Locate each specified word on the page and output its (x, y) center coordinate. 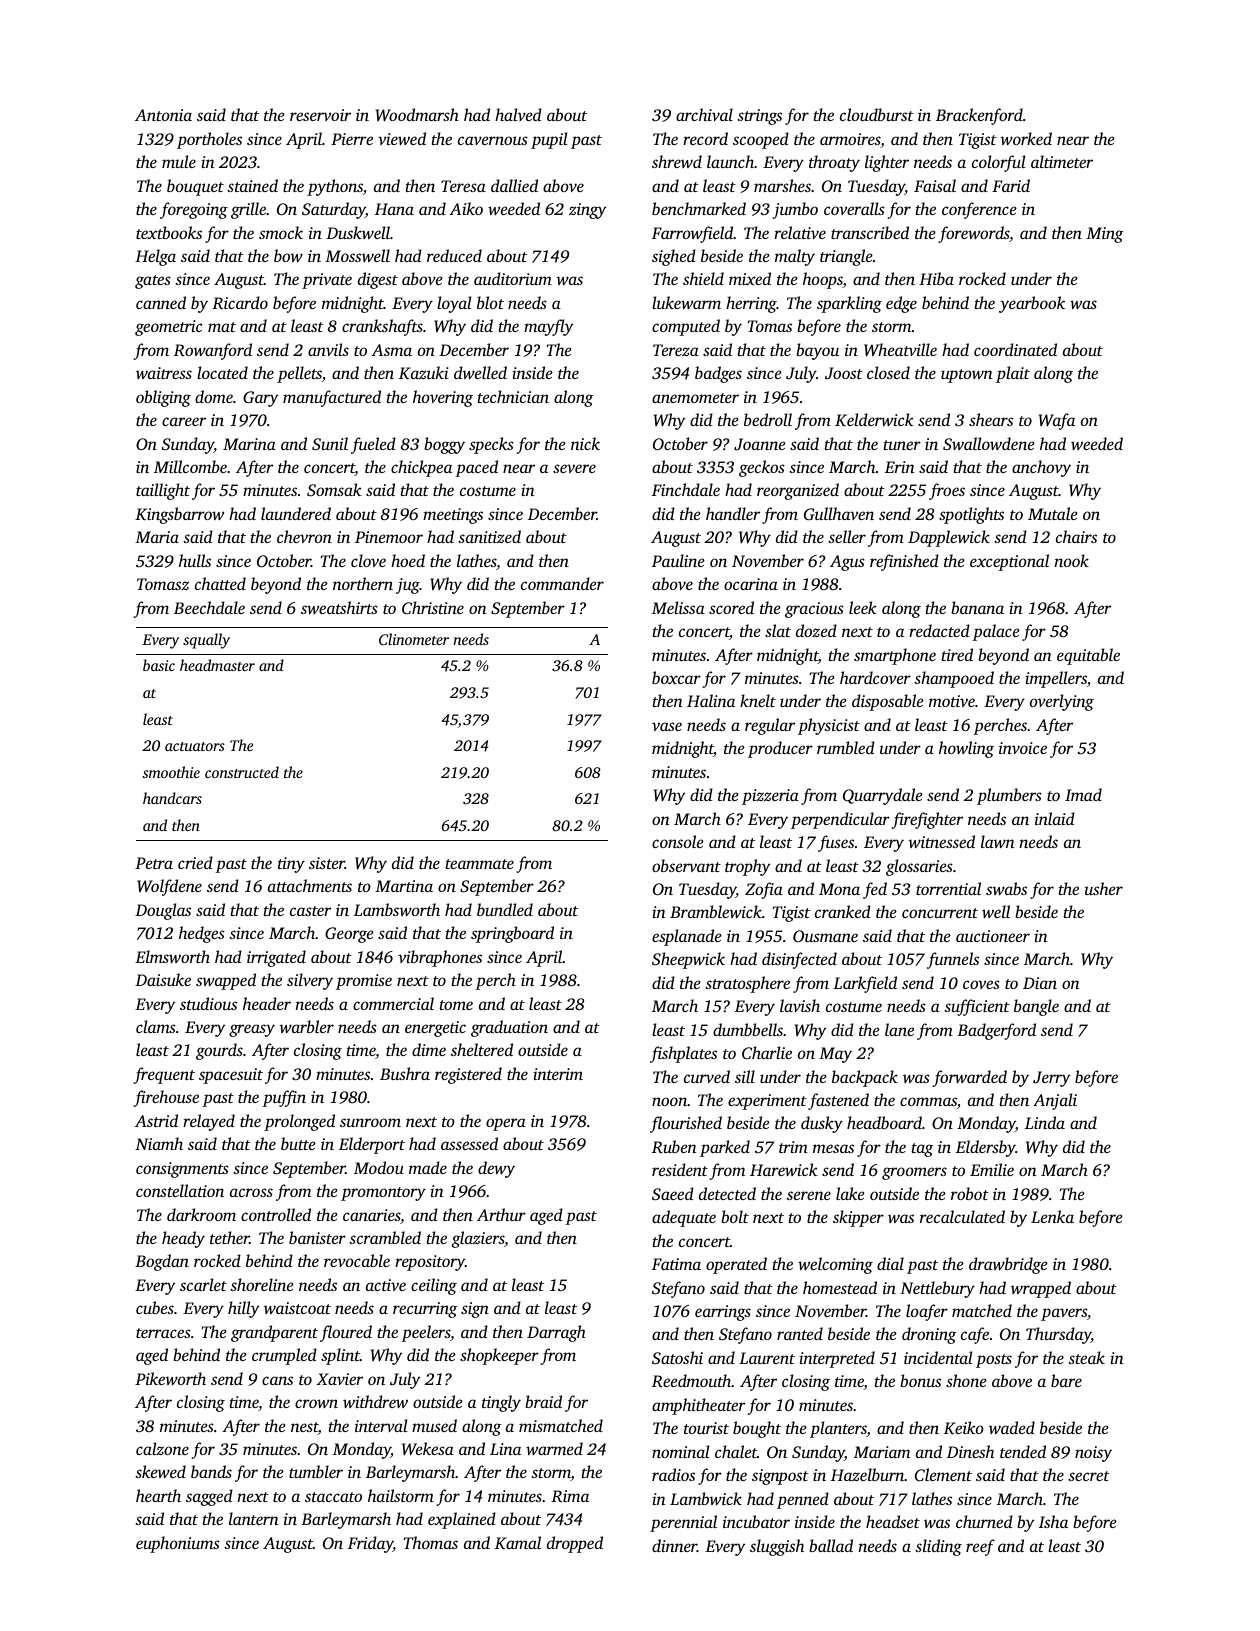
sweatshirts (339, 607)
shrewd (677, 161)
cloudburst (877, 114)
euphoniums (178, 1544)
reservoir (320, 115)
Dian (1040, 983)
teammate (480, 864)
